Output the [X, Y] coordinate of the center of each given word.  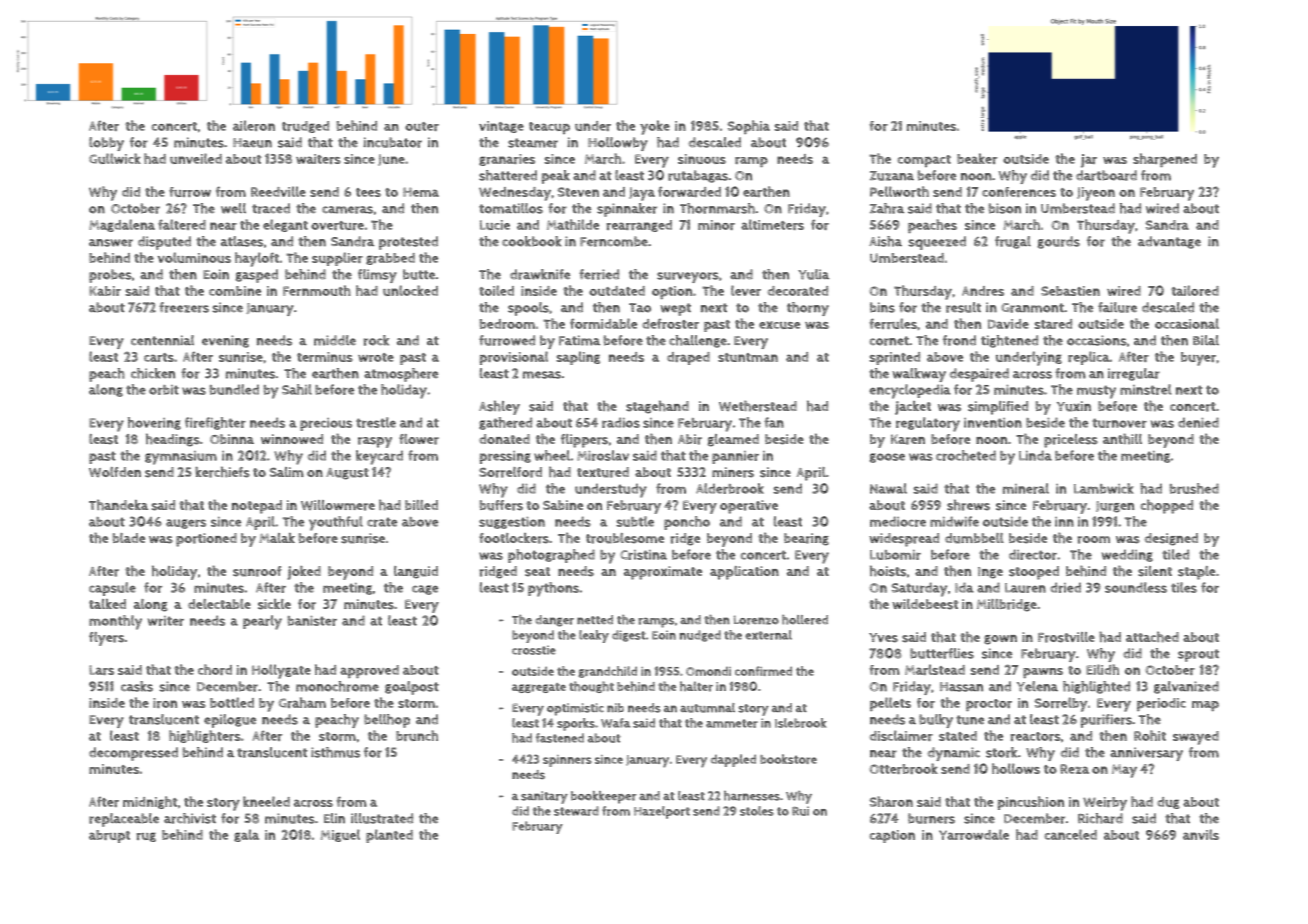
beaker [977, 158]
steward [576, 811]
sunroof [257, 571]
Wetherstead [758, 406]
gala [246, 835]
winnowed [292, 439]
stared [1053, 324]
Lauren [1025, 588]
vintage [501, 127]
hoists [888, 571]
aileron [254, 125]
